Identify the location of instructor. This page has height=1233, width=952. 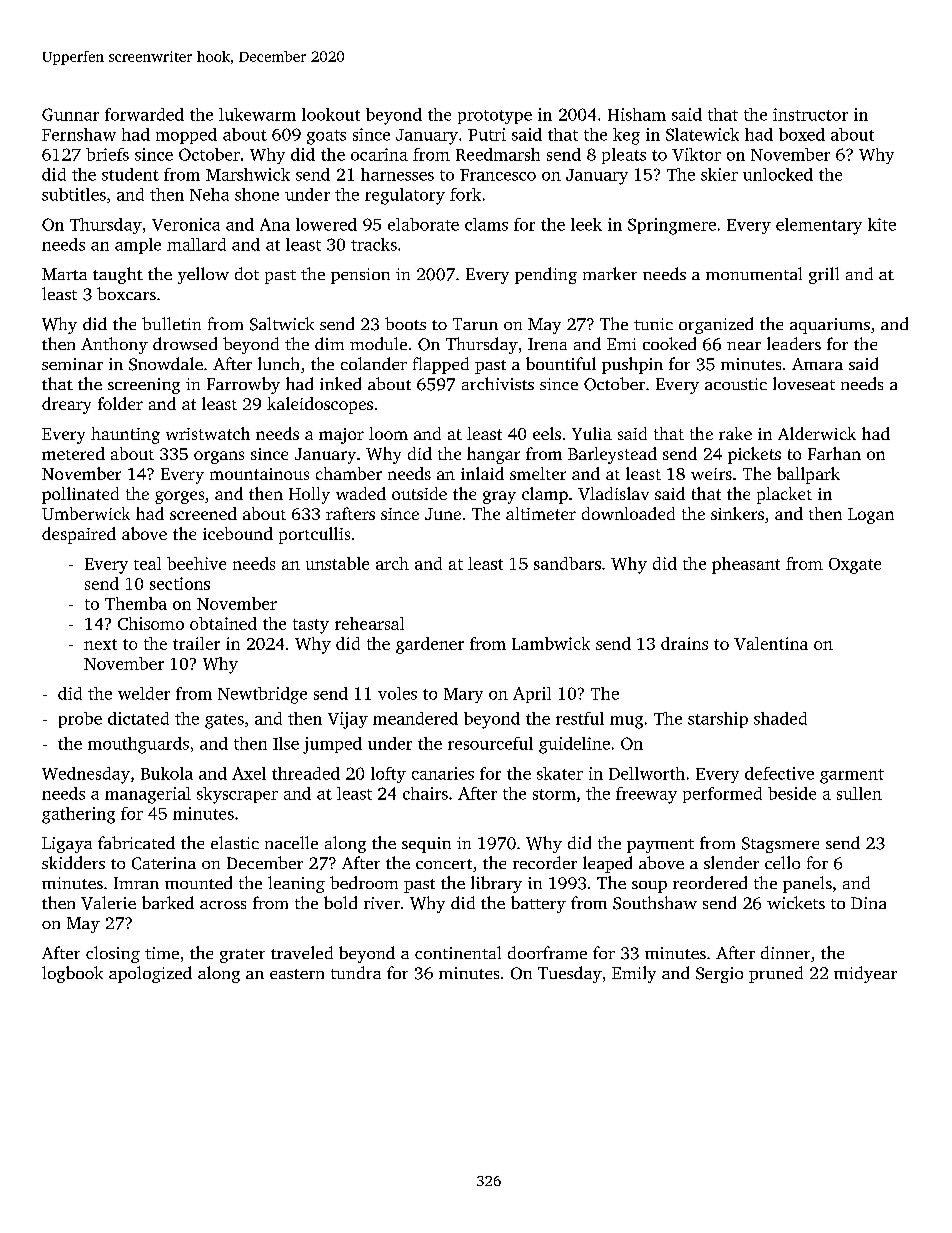
(810, 114).
